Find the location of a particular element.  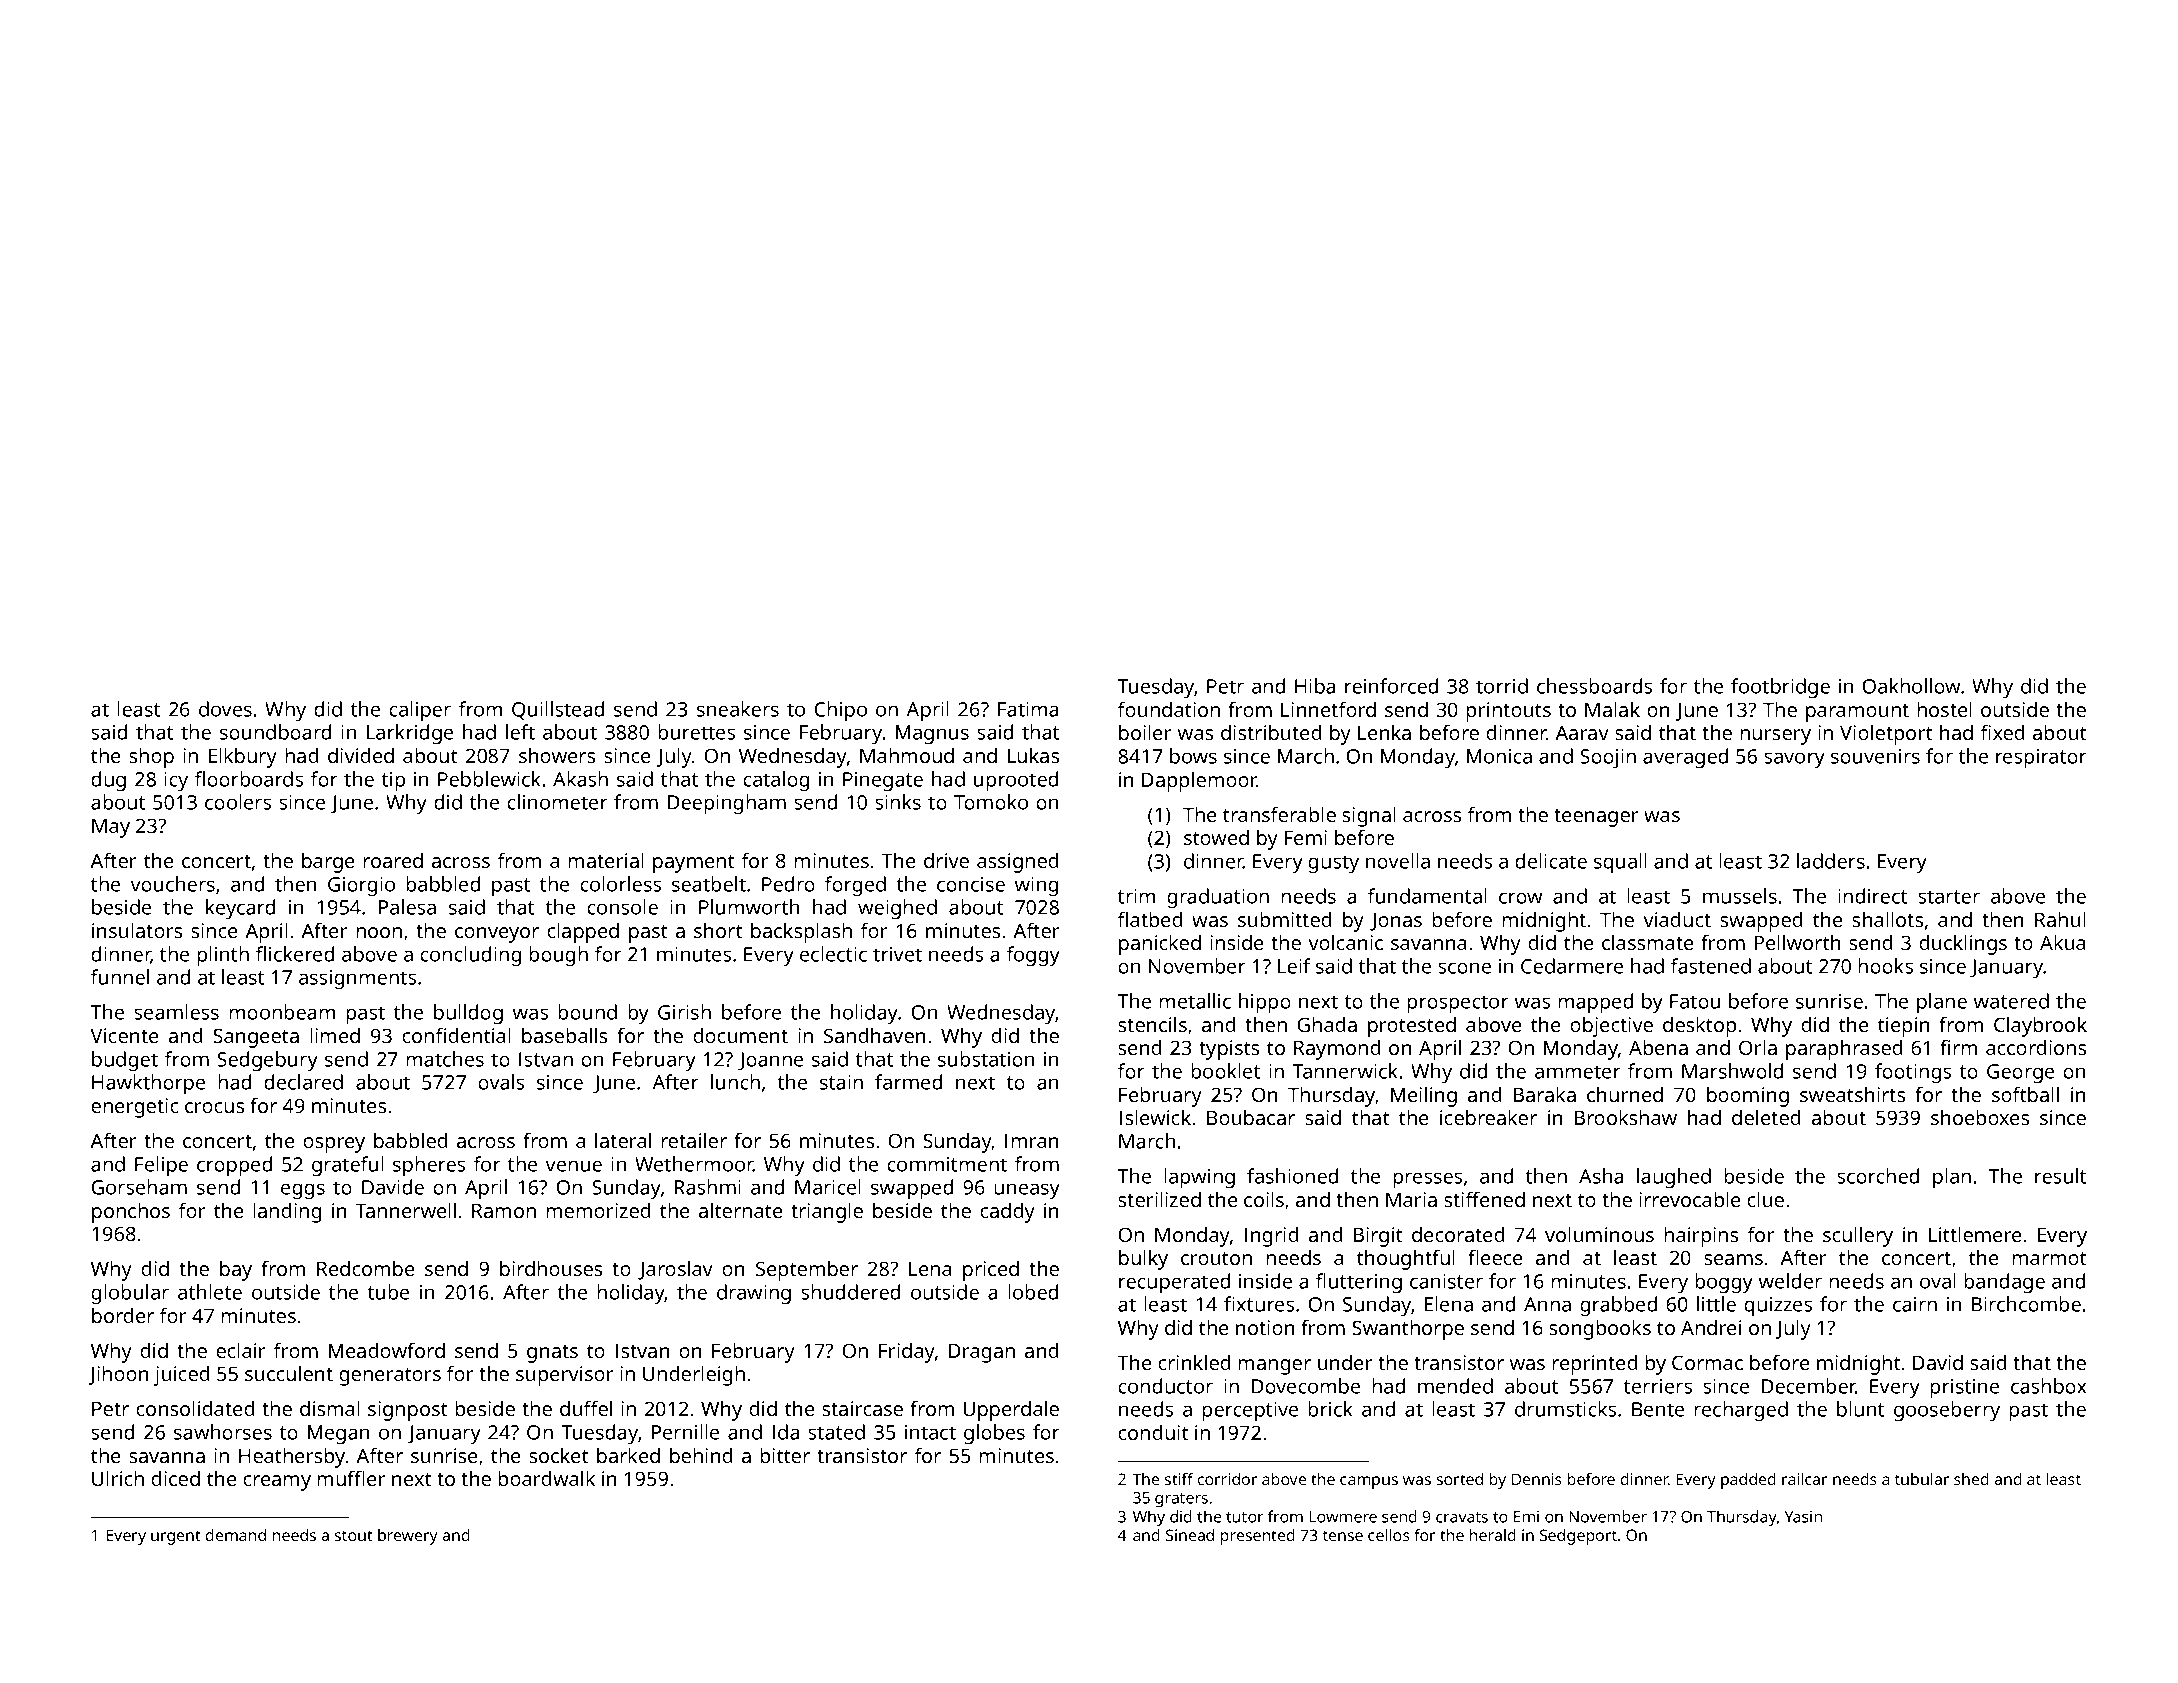

Birchcombe is located at coordinates (2026, 1304).
